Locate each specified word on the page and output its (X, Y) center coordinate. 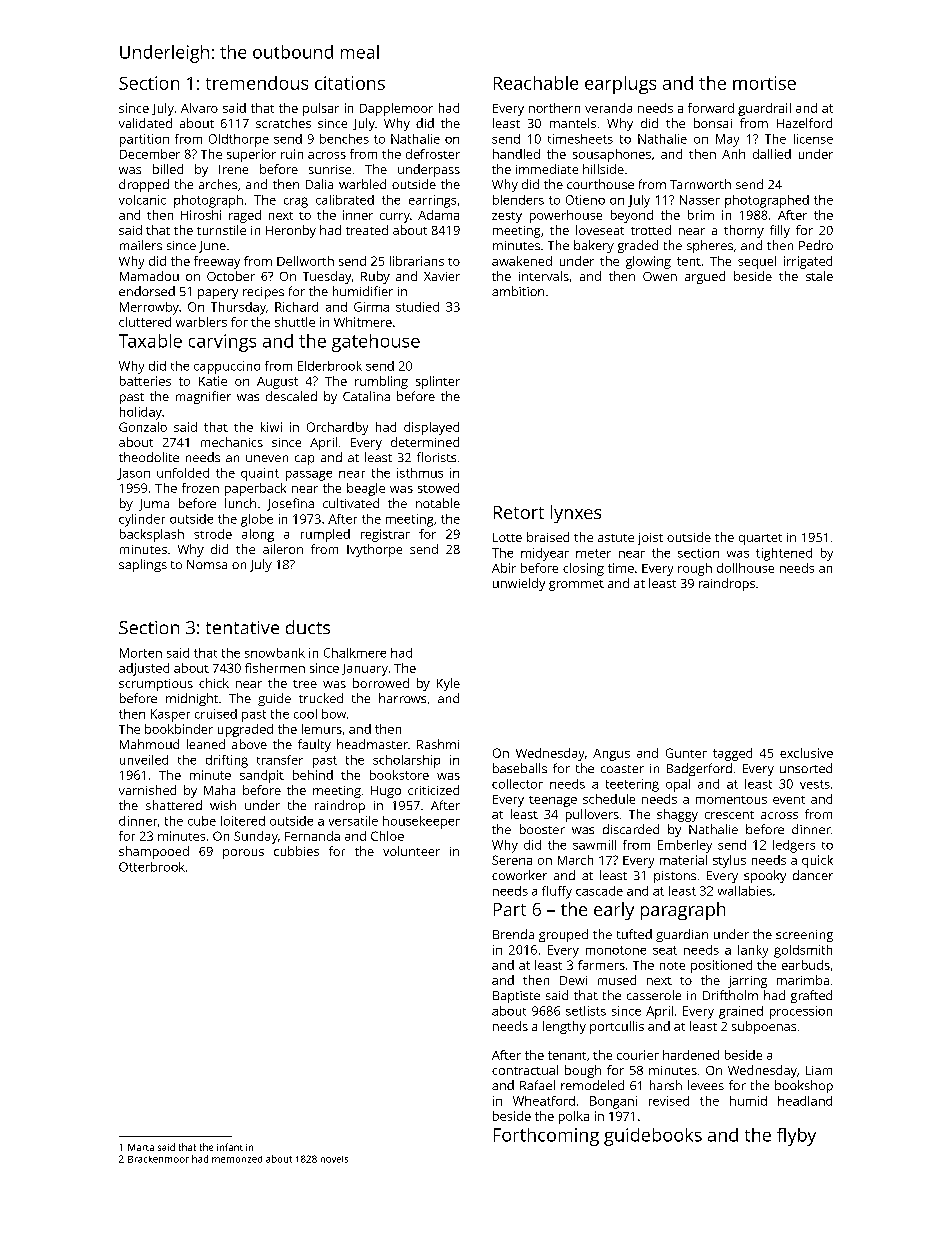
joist (650, 539)
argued (705, 277)
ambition (518, 291)
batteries (145, 381)
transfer (280, 760)
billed (168, 169)
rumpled (325, 535)
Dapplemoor (396, 109)
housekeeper (421, 822)
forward (711, 108)
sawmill (594, 845)
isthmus (420, 473)
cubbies (296, 851)
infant (230, 1147)
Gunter (686, 753)
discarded (631, 829)
